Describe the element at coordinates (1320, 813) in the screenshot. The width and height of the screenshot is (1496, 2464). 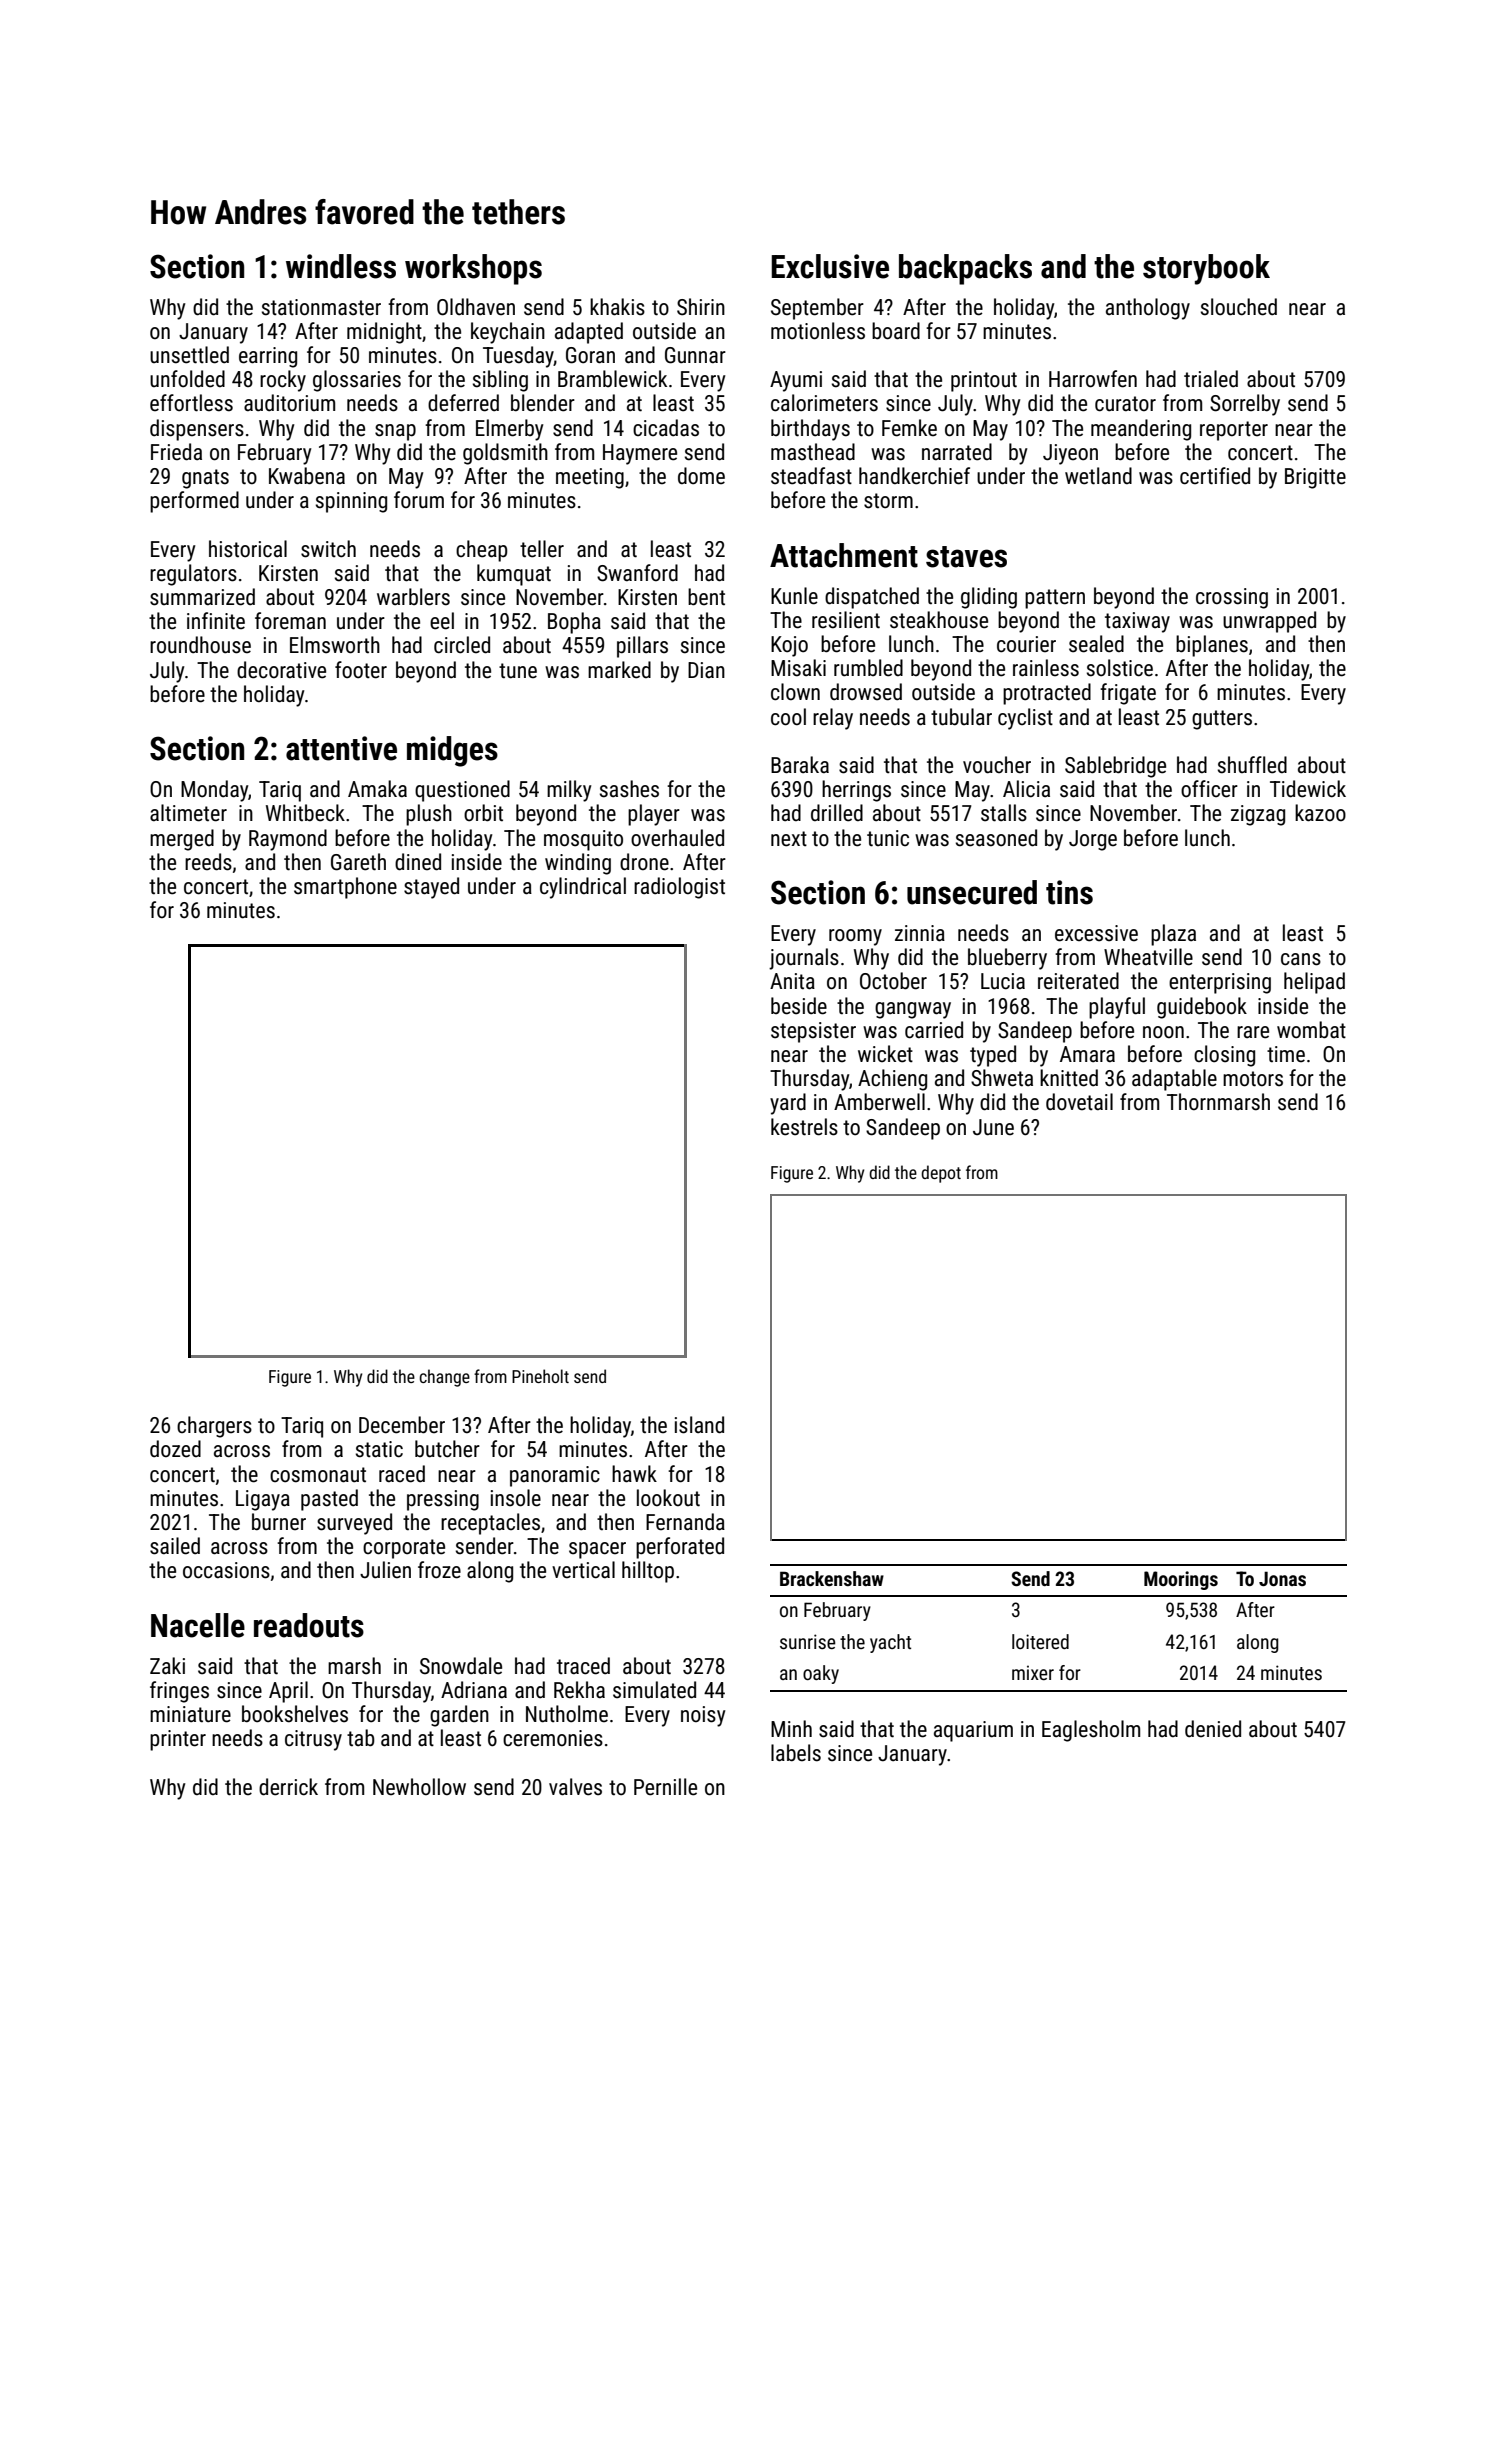
I see `kazoo` at that location.
